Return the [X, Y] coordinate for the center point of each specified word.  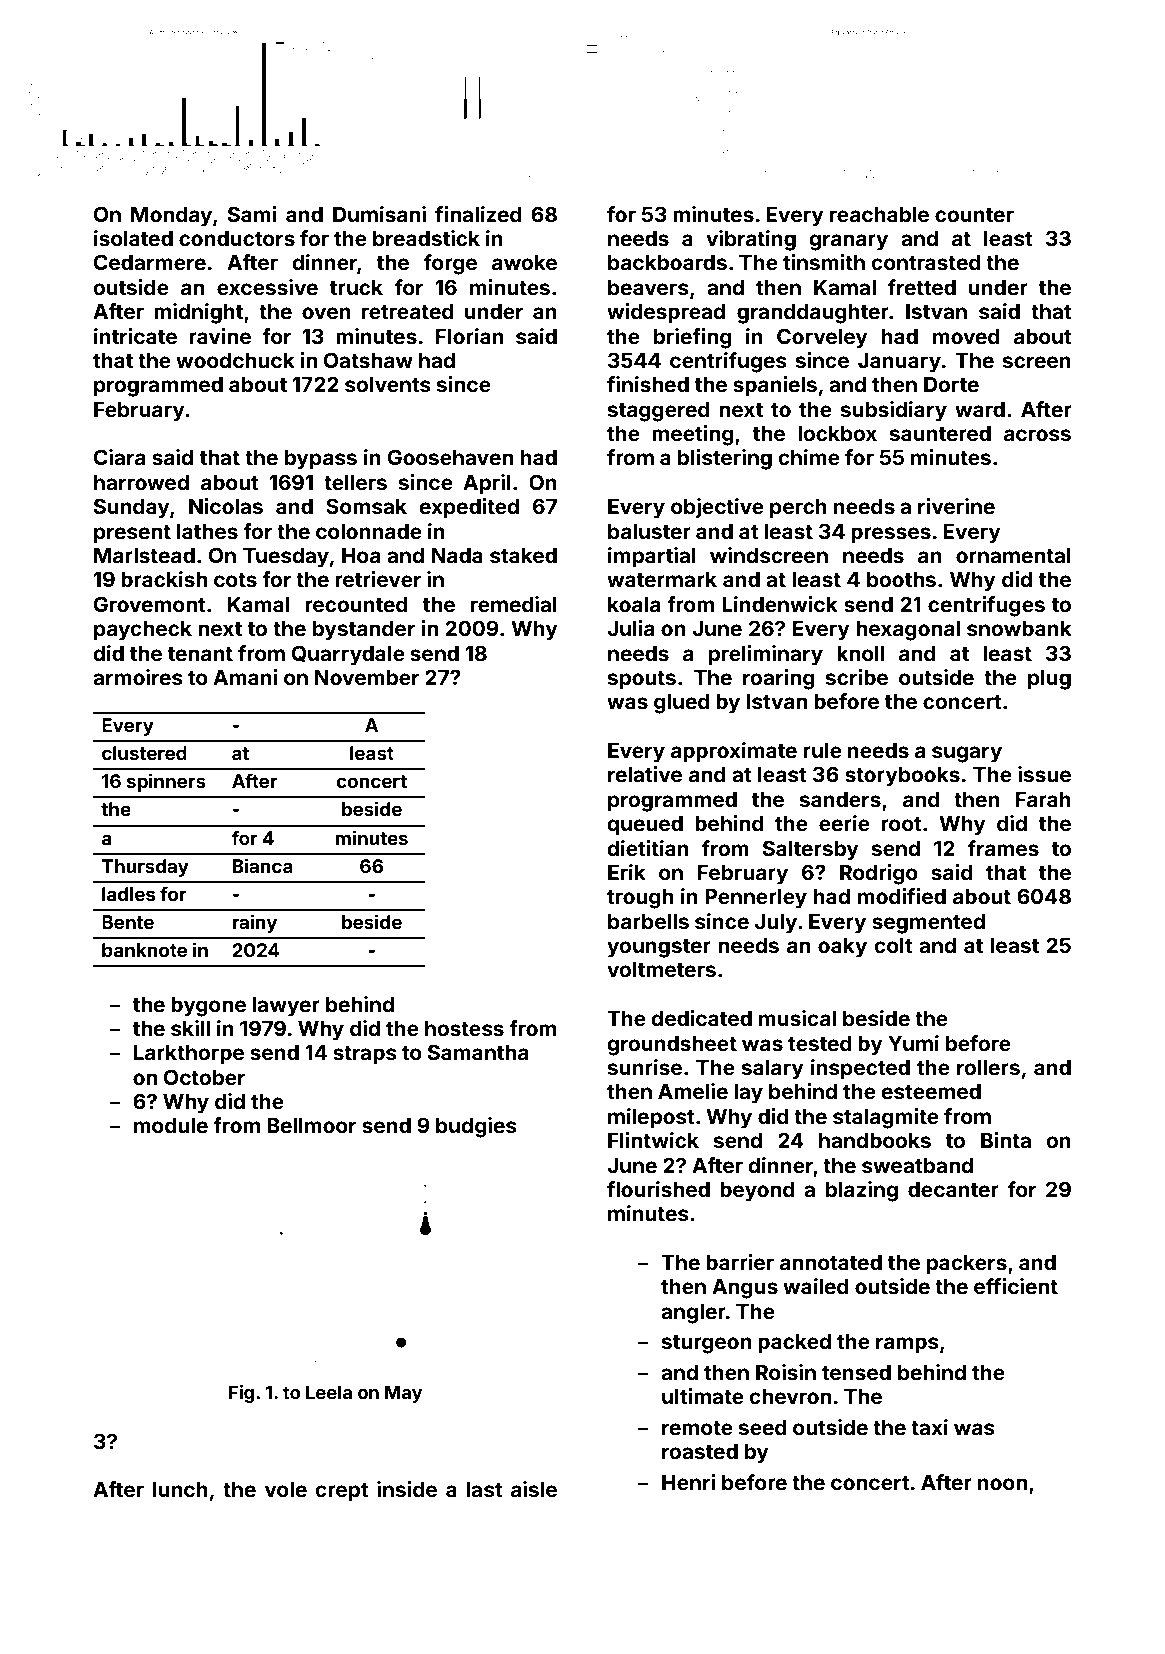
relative [645, 774]
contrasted [926, 262]
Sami [252, 214]
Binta [1006, 1140]
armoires [138, 677]
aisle [534, 1489]
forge [450, 264]
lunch [180, 1489]
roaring [779, 679]
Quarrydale [348, 655]
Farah [1043, 799]
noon [1002, 1484]
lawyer [286, 1007]
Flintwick [653, 1140]
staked [523, 555]
